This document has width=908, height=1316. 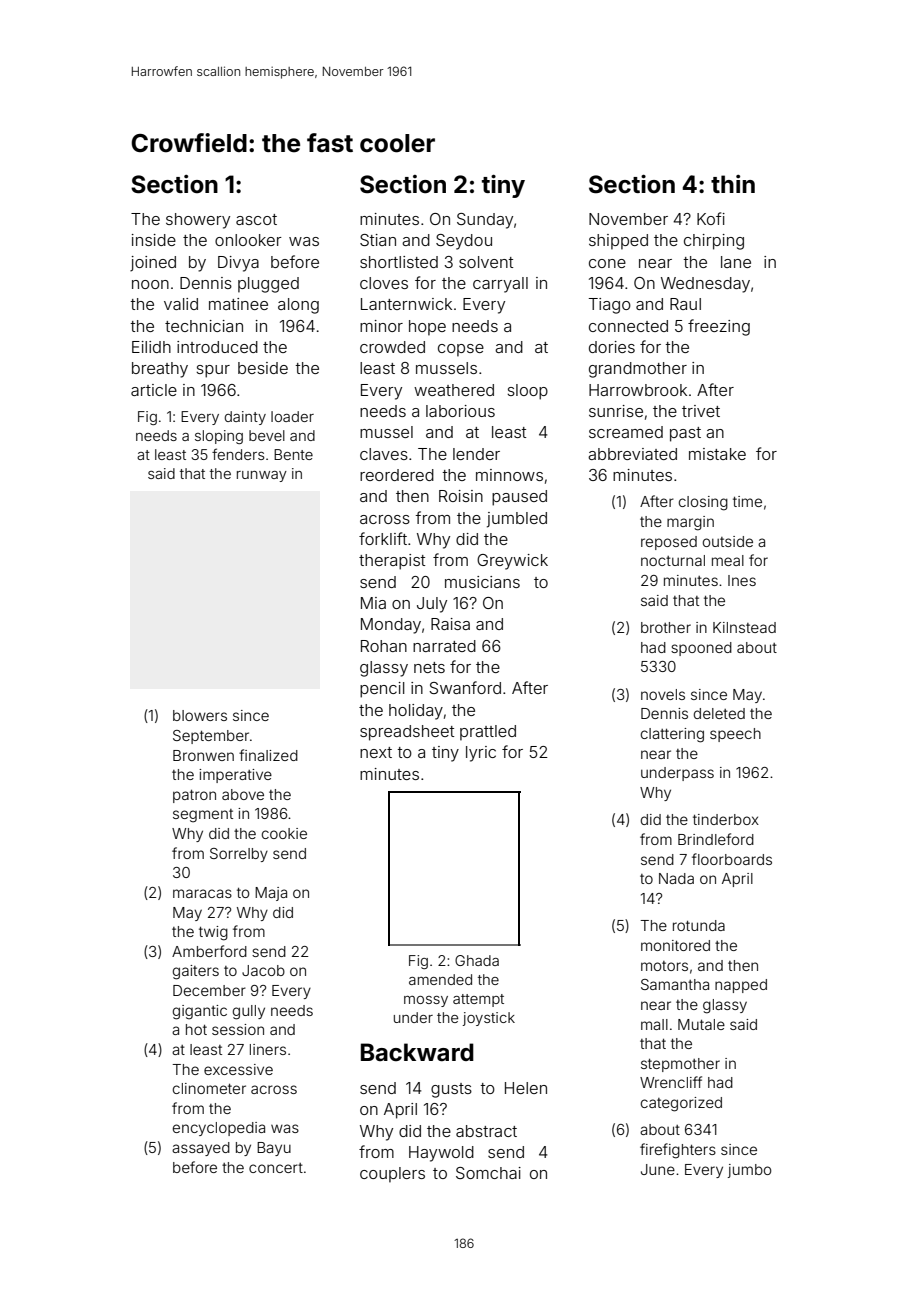 What do you see at coordinates (154, 240) in the document?
I see `inside` at bounding box center [154, 240].
